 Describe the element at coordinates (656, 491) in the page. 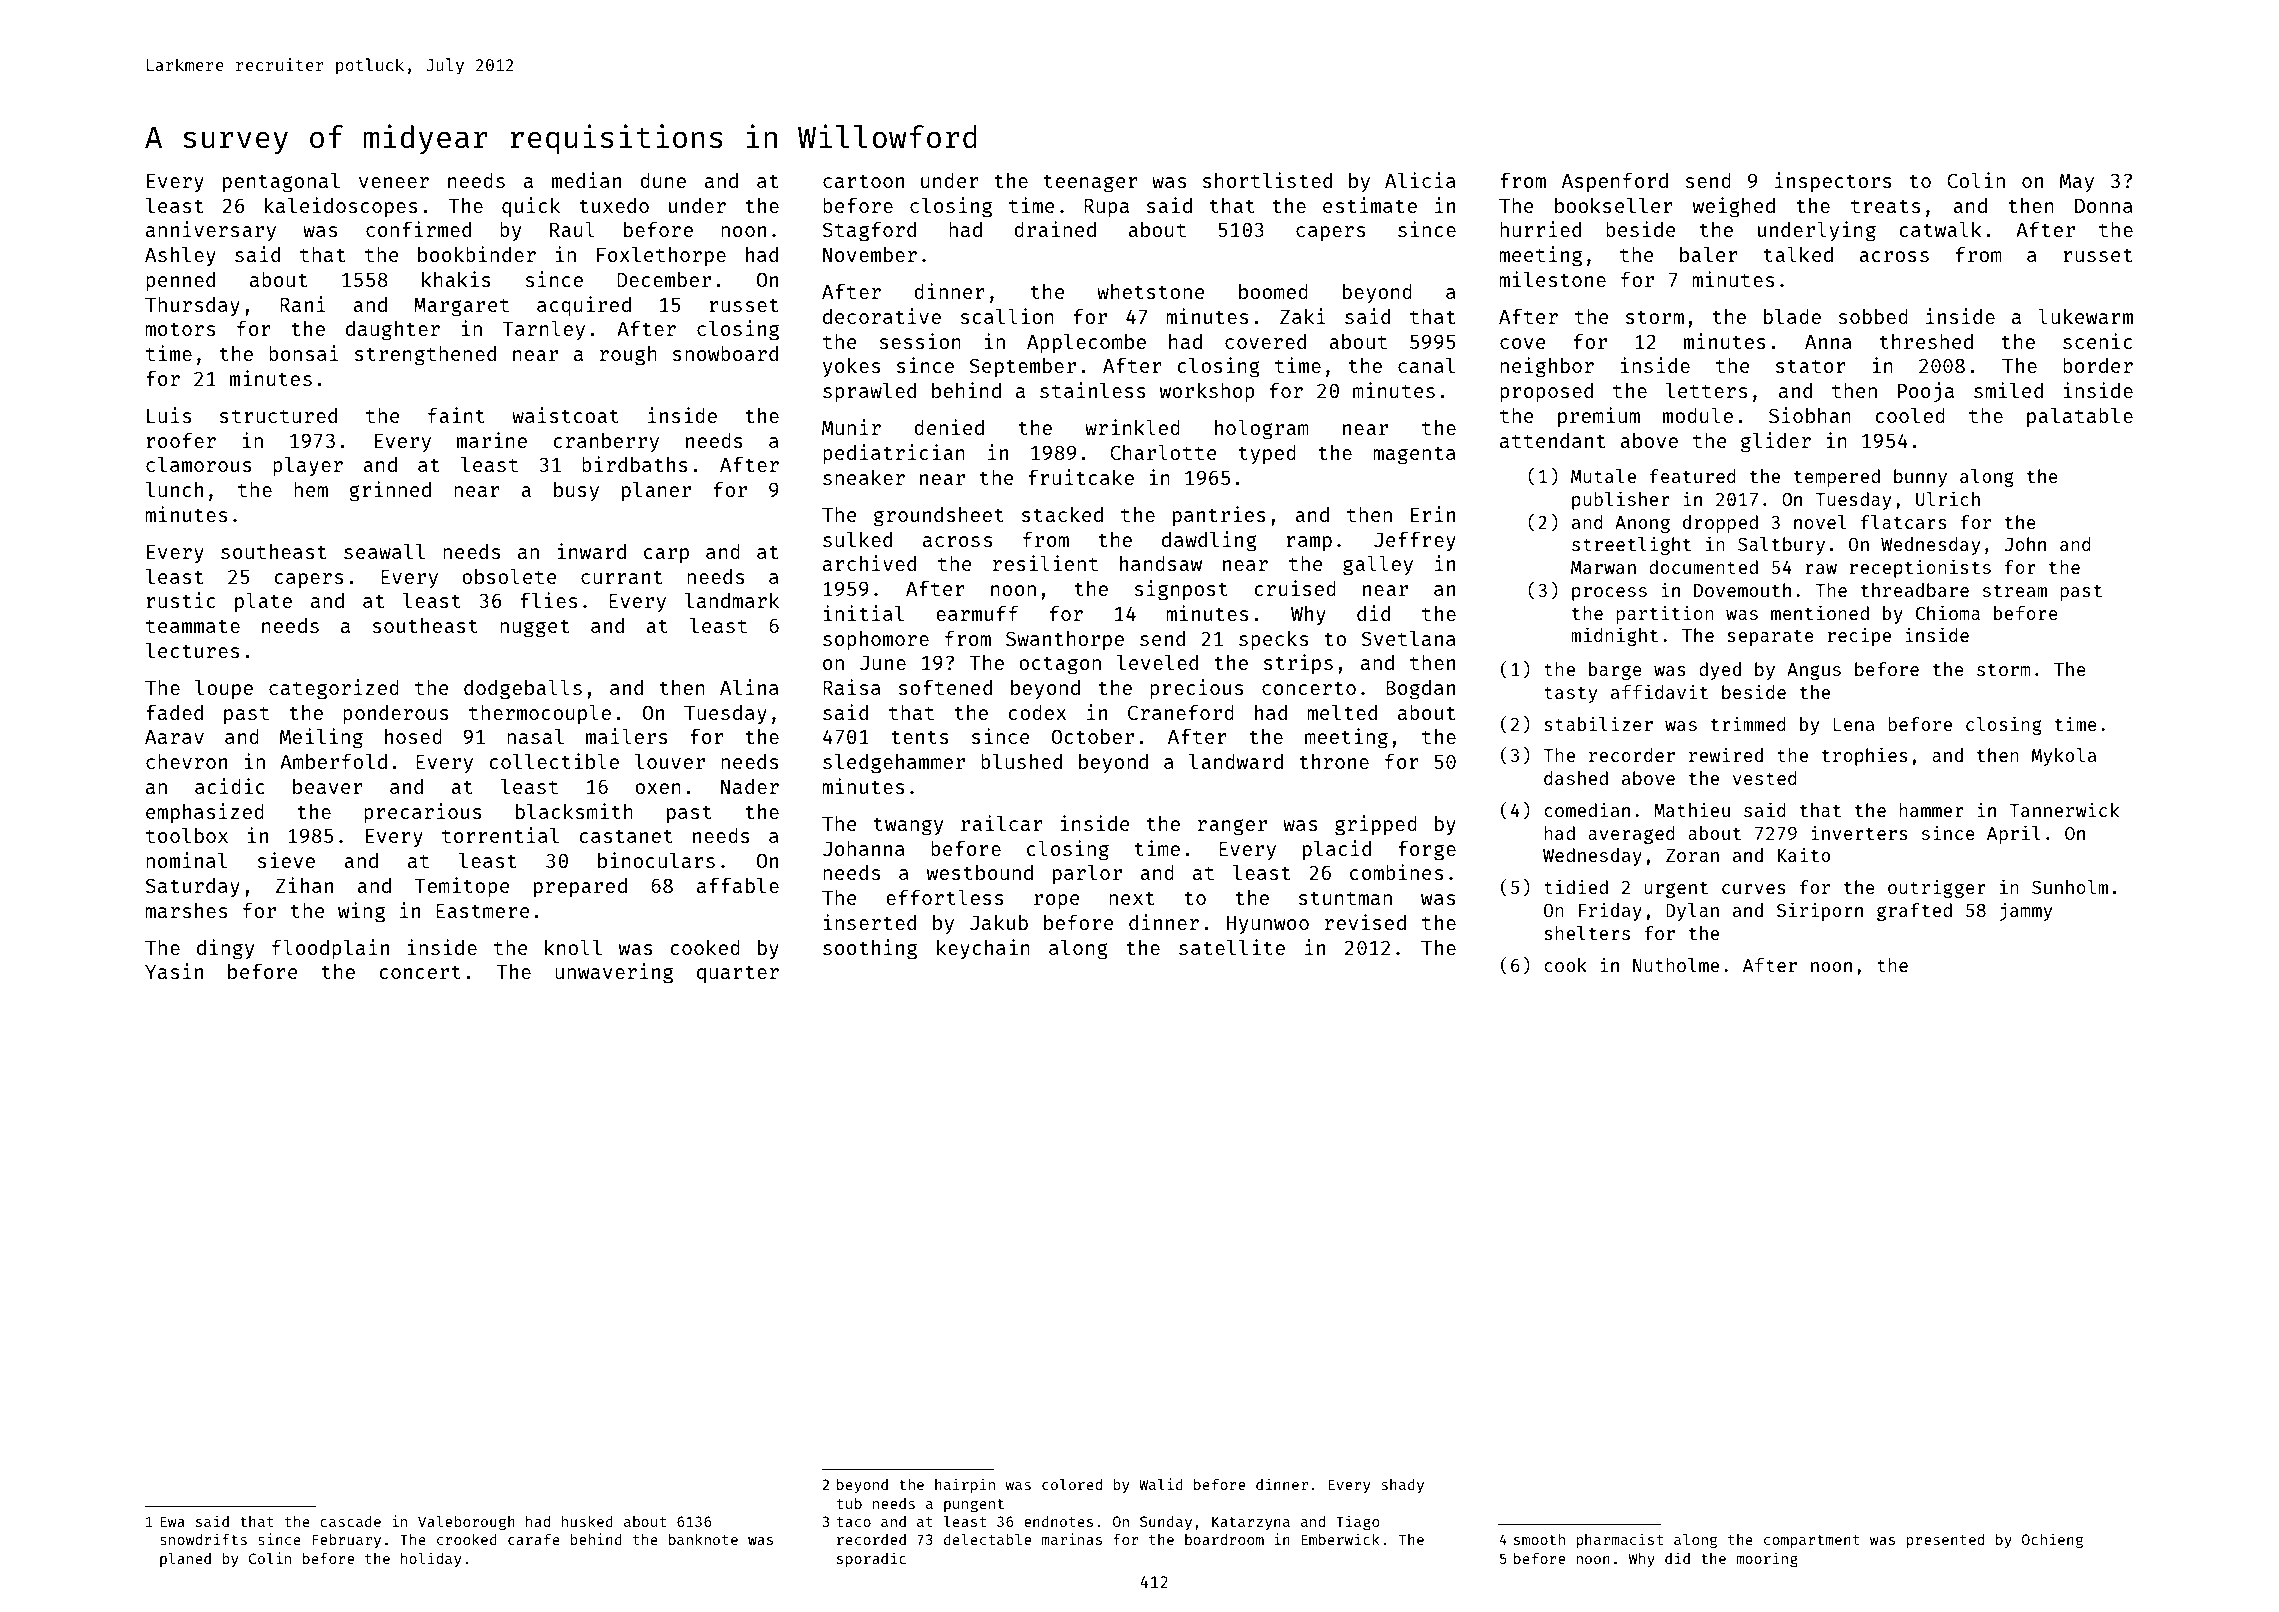

I see `planer` at that location.
